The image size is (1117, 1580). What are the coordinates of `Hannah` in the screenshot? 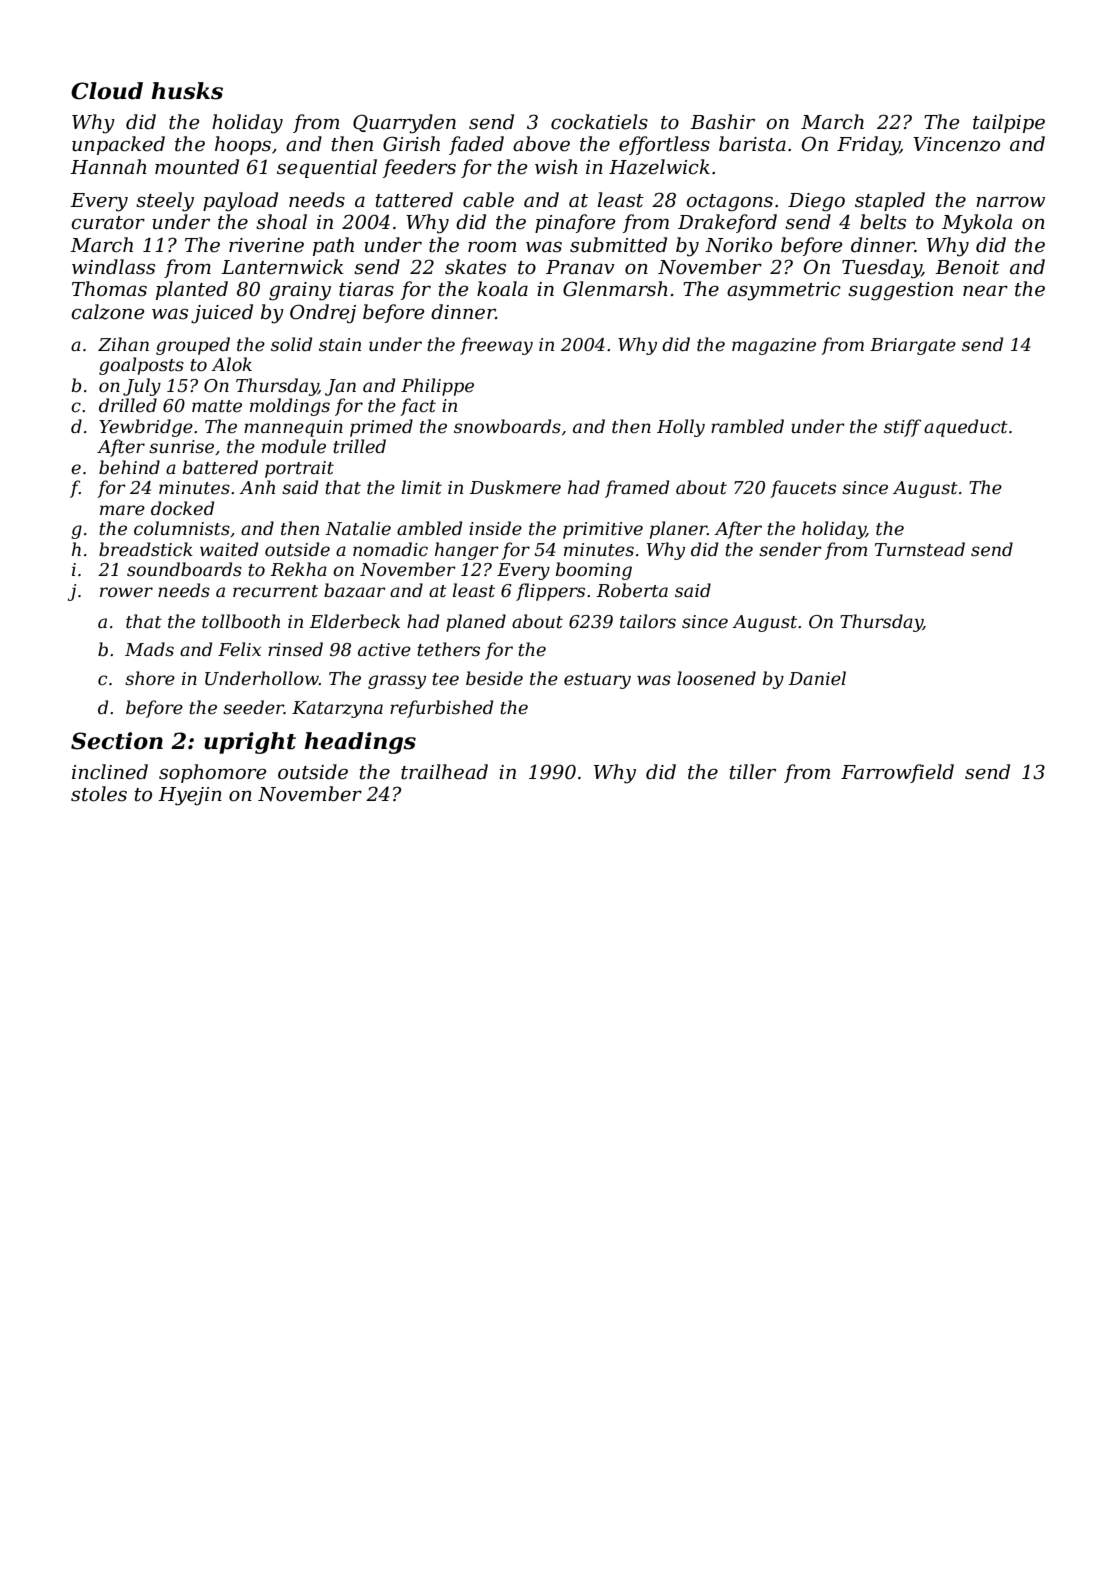 It's located at (108, 167).
